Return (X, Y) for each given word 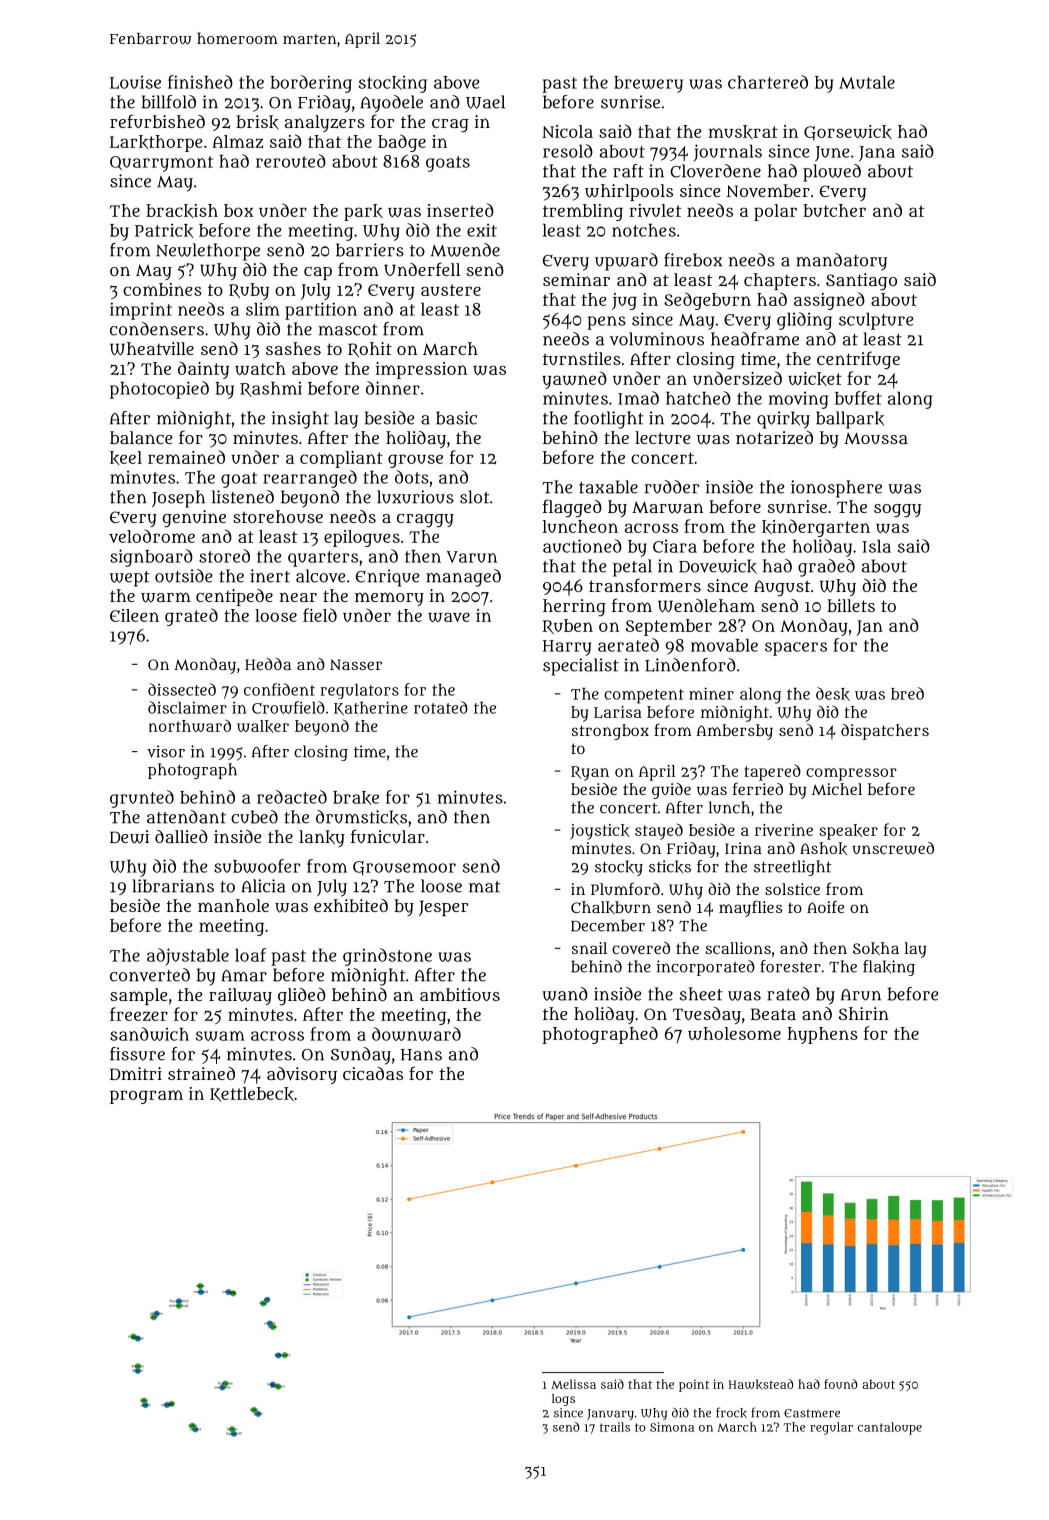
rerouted (291, 161)
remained (186, 457)
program (146, 1097)
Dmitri (136, 1073)
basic (456, 418)
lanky (322, 838)
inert (270, 576)
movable (724, 645)
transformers (645, 585)
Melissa (573, 1384)
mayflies (750, 908)
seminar (576, 279)
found (840, 1384)
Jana (877, 154)
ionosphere (836, 489)
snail (589, 948)
